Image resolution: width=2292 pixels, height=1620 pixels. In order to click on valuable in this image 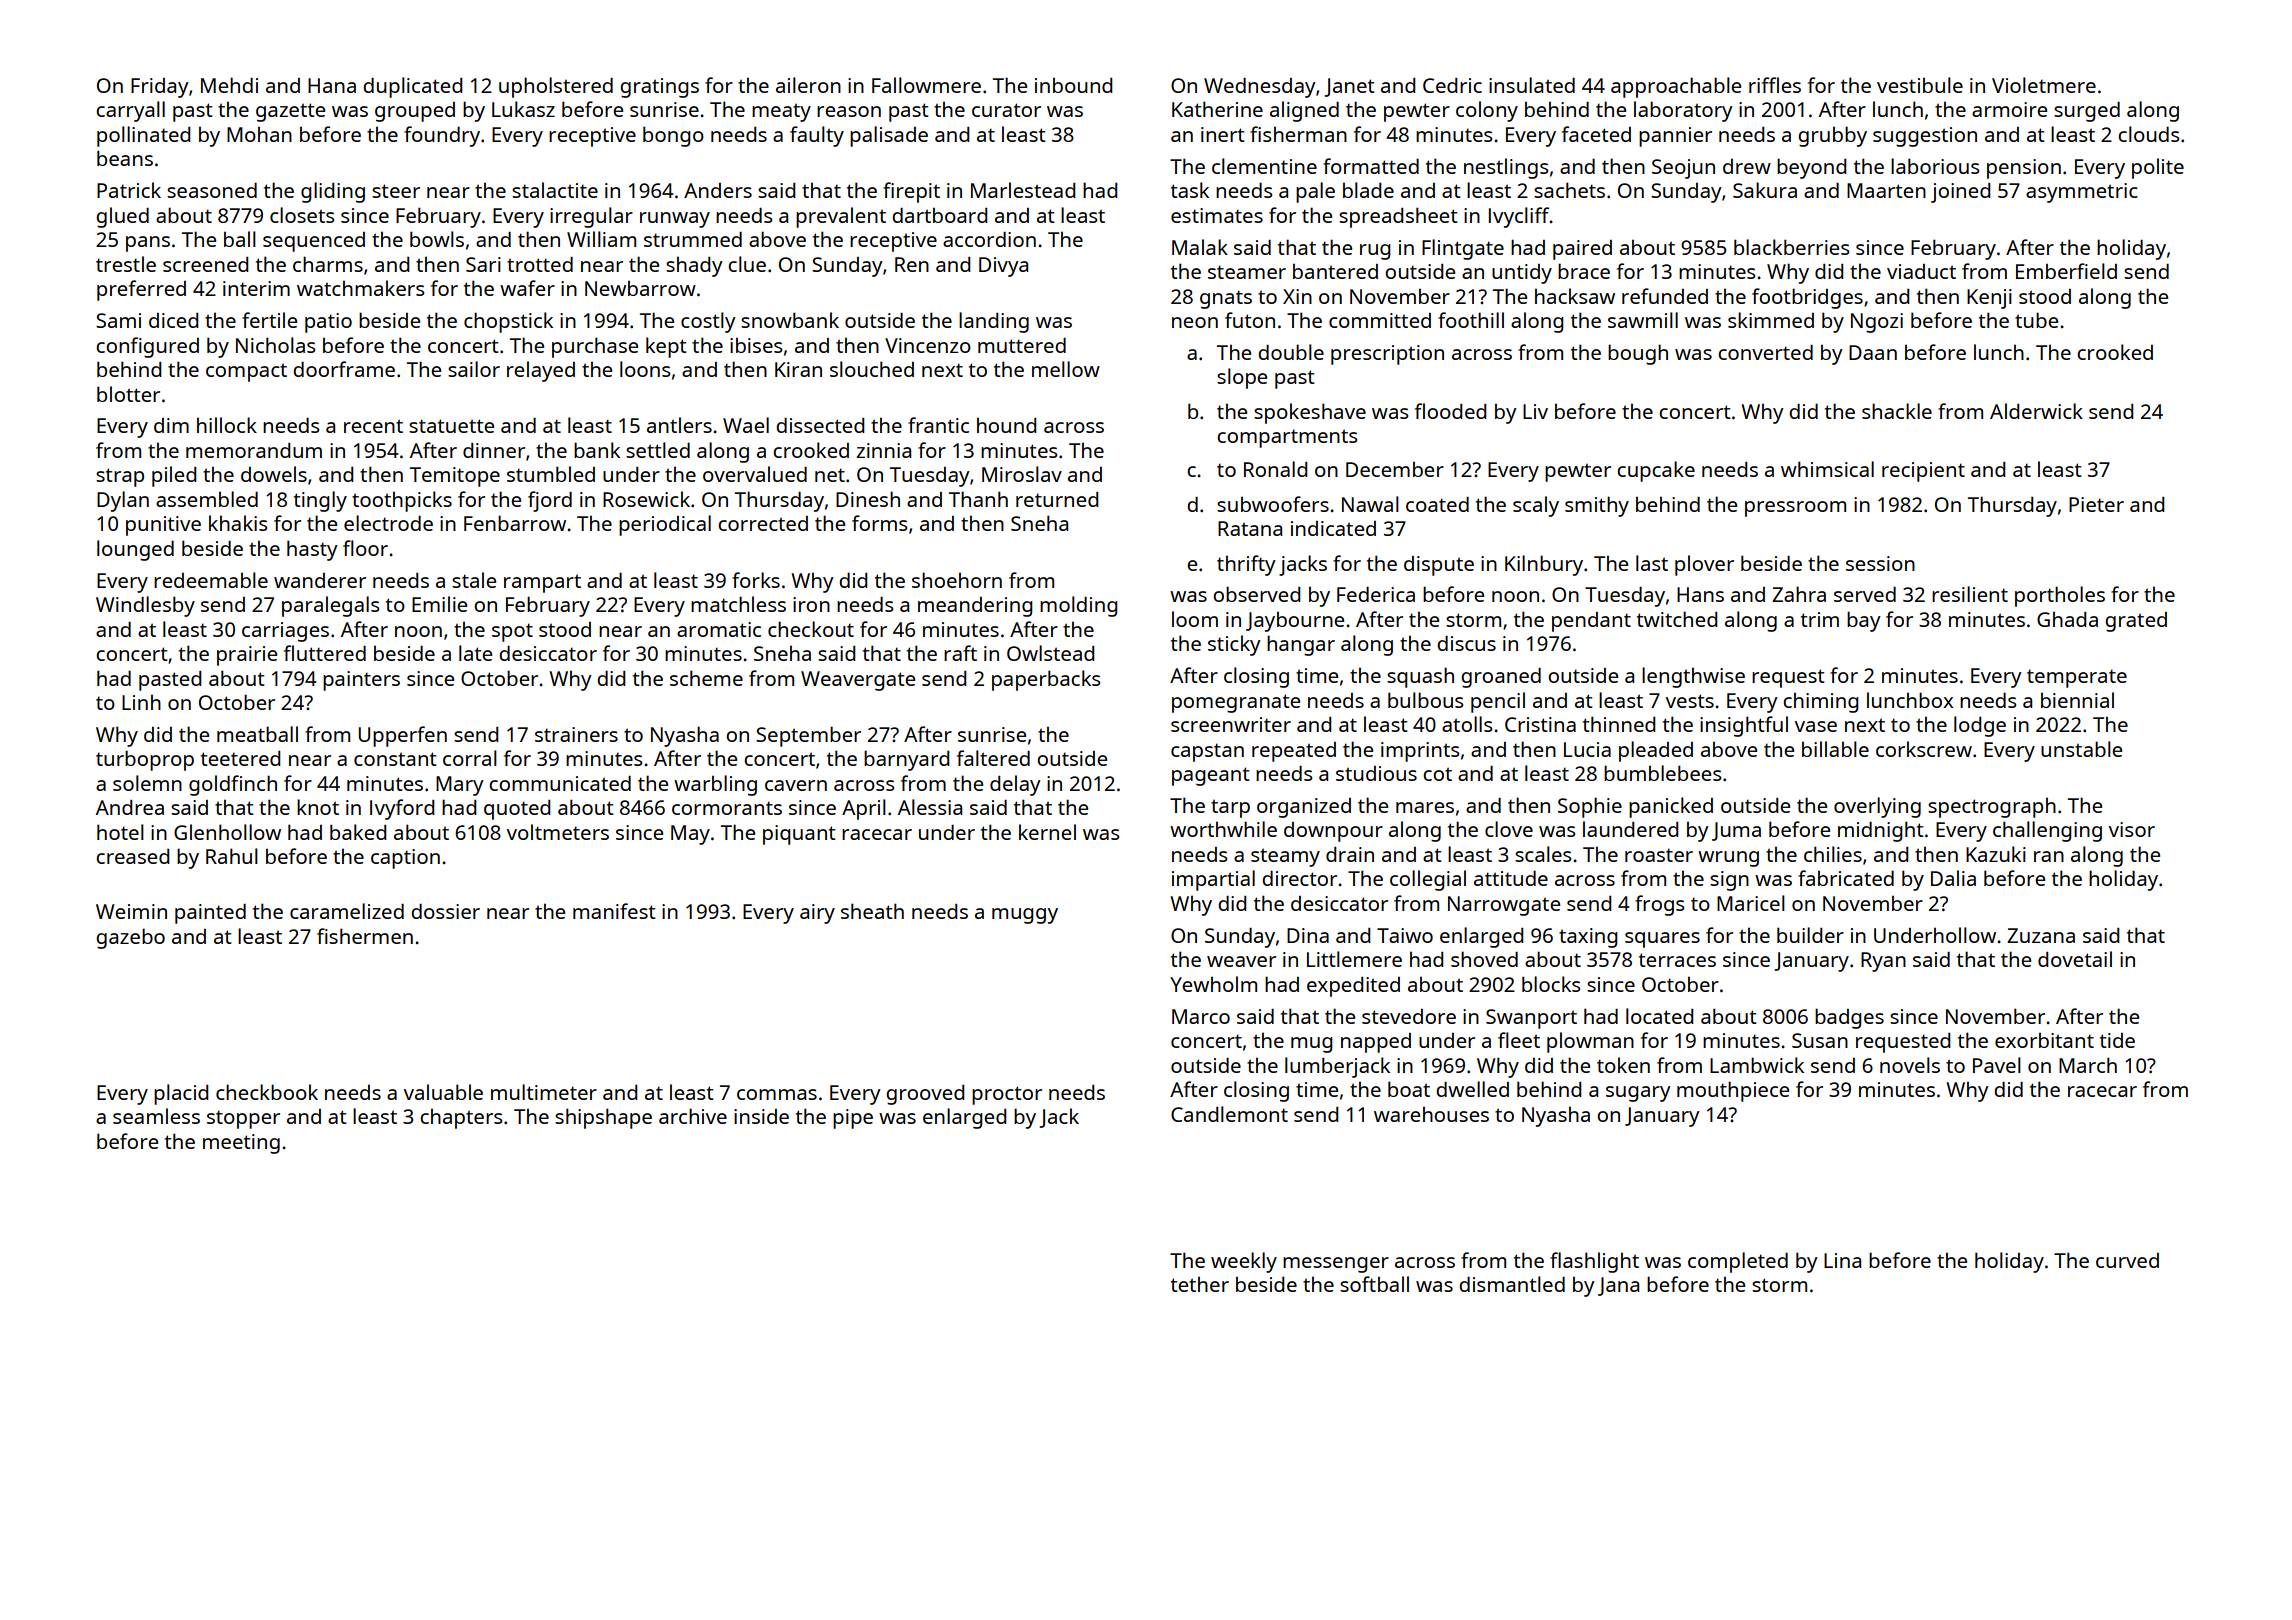, I will do `click(443, 1092)`.
